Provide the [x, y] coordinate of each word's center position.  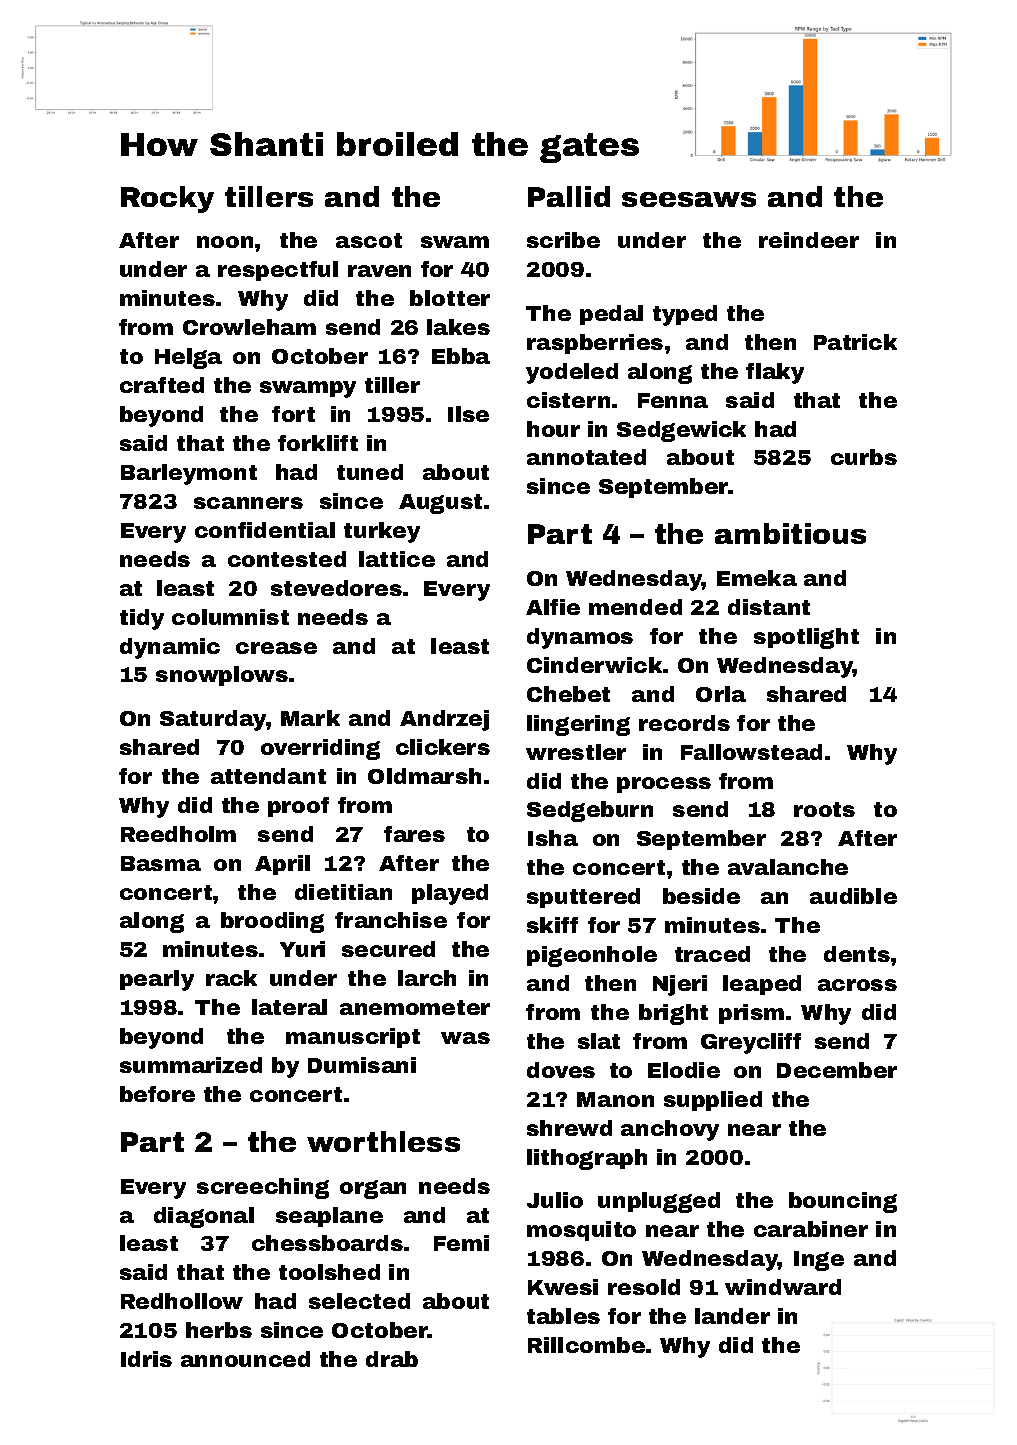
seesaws [689, 199]
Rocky [167, 199]
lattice [397, 559]
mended [635, 607]
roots [824, 809]
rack [231, 978]
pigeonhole [592, 956]
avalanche [788, 867]
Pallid [569, 196]
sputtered [583, 898]
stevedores [336, 588]
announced [245, 1359]
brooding [272, 922]
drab [392, 1359]
